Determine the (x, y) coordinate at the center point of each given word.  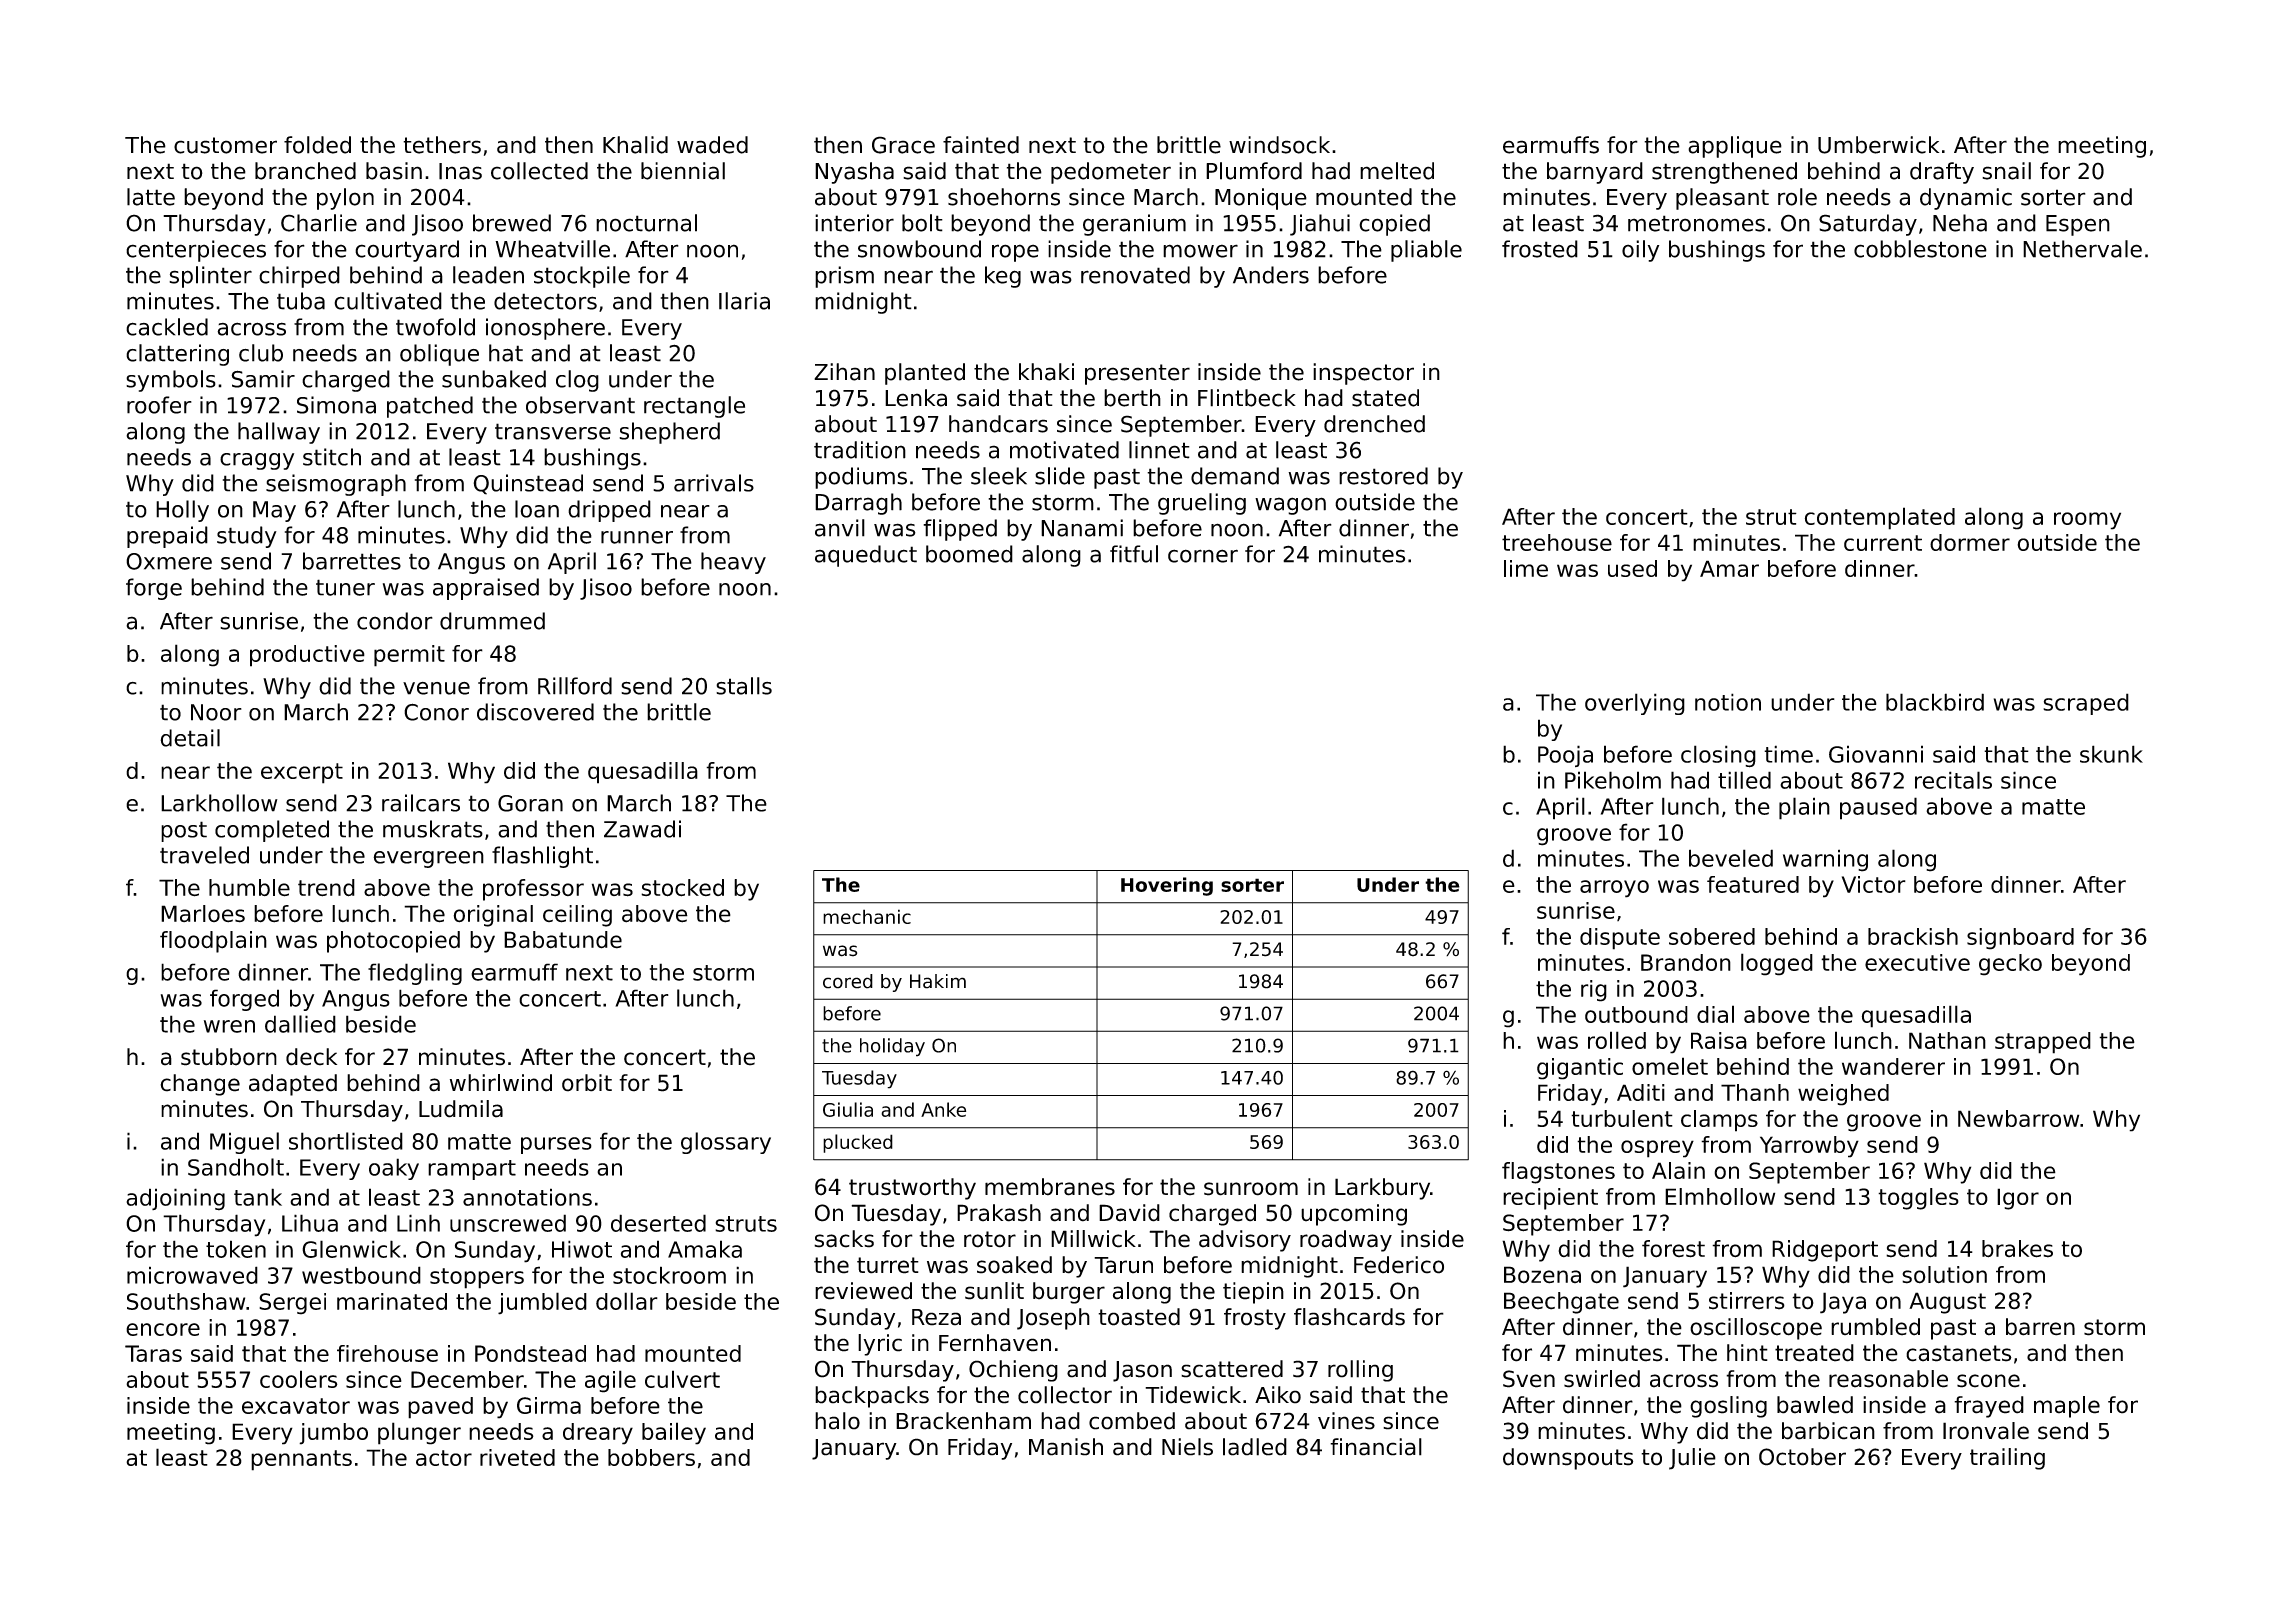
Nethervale (2082, 249)
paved (440, 1408)
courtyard (407, 251)
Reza (936, 1317)
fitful (1134, 554)
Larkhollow (219, 803)
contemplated (1880, 518)
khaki (1046, 372)
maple (2067, 1407)
